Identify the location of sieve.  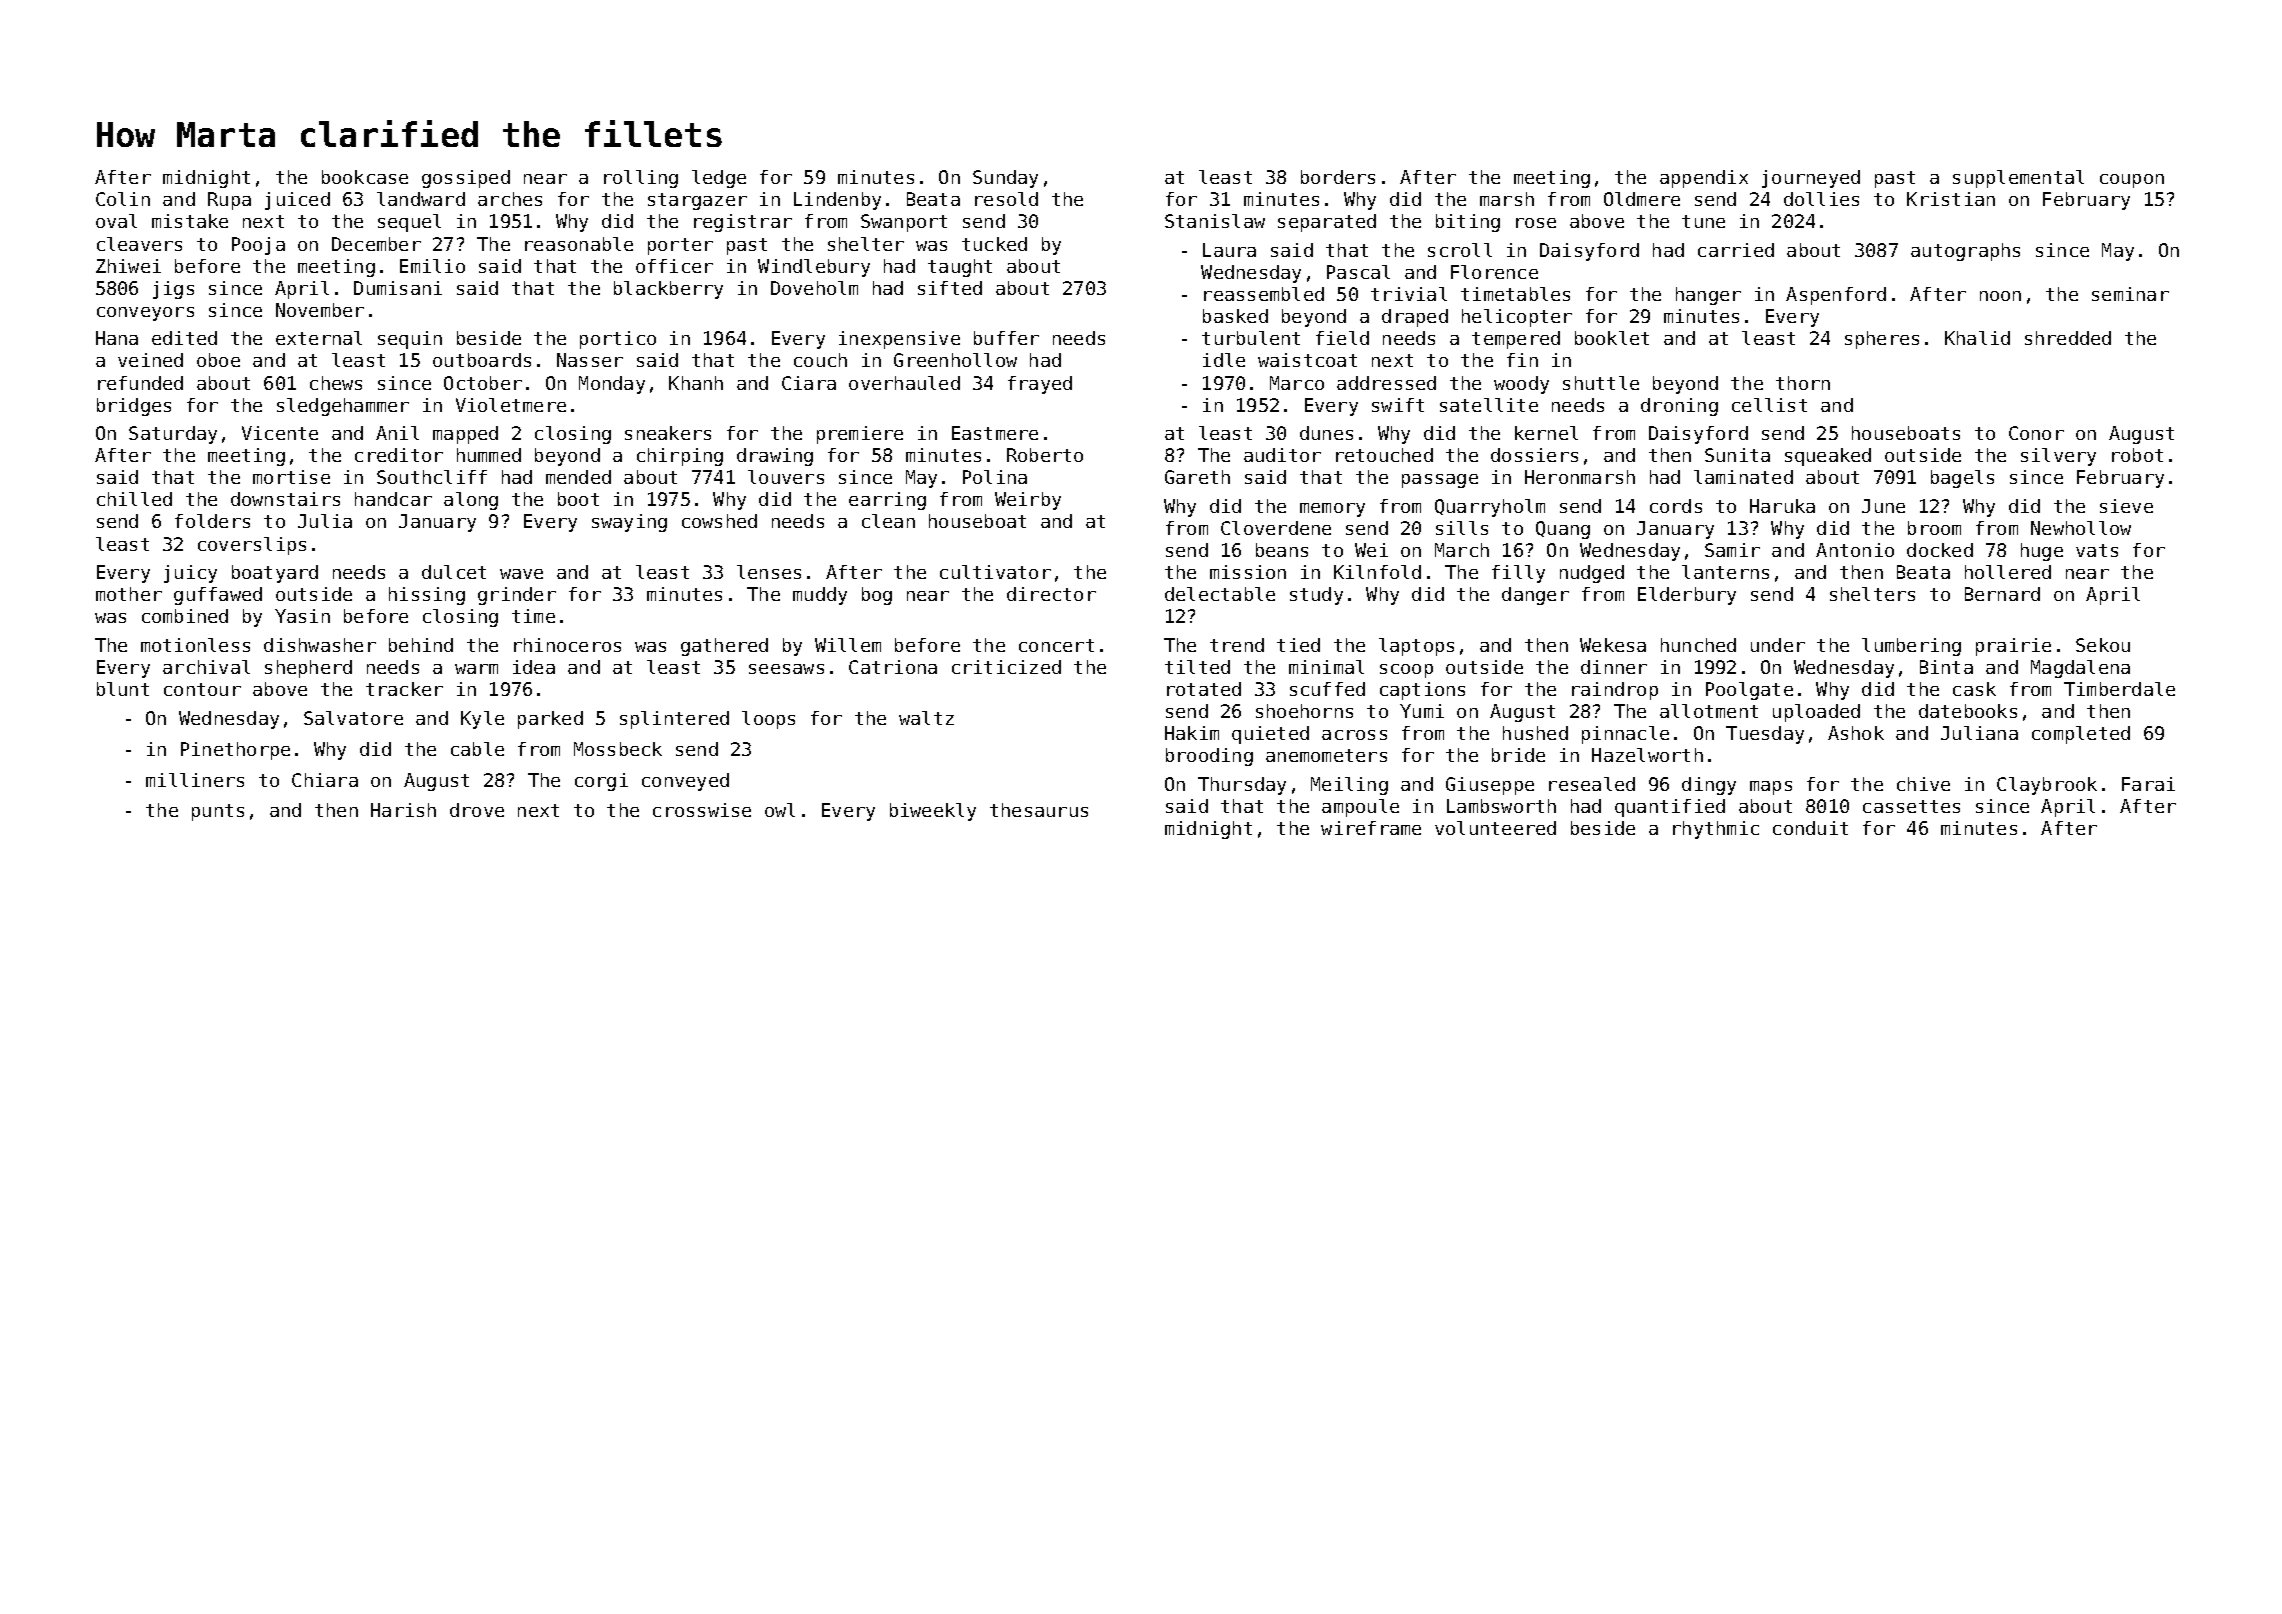
(2126, 506).
